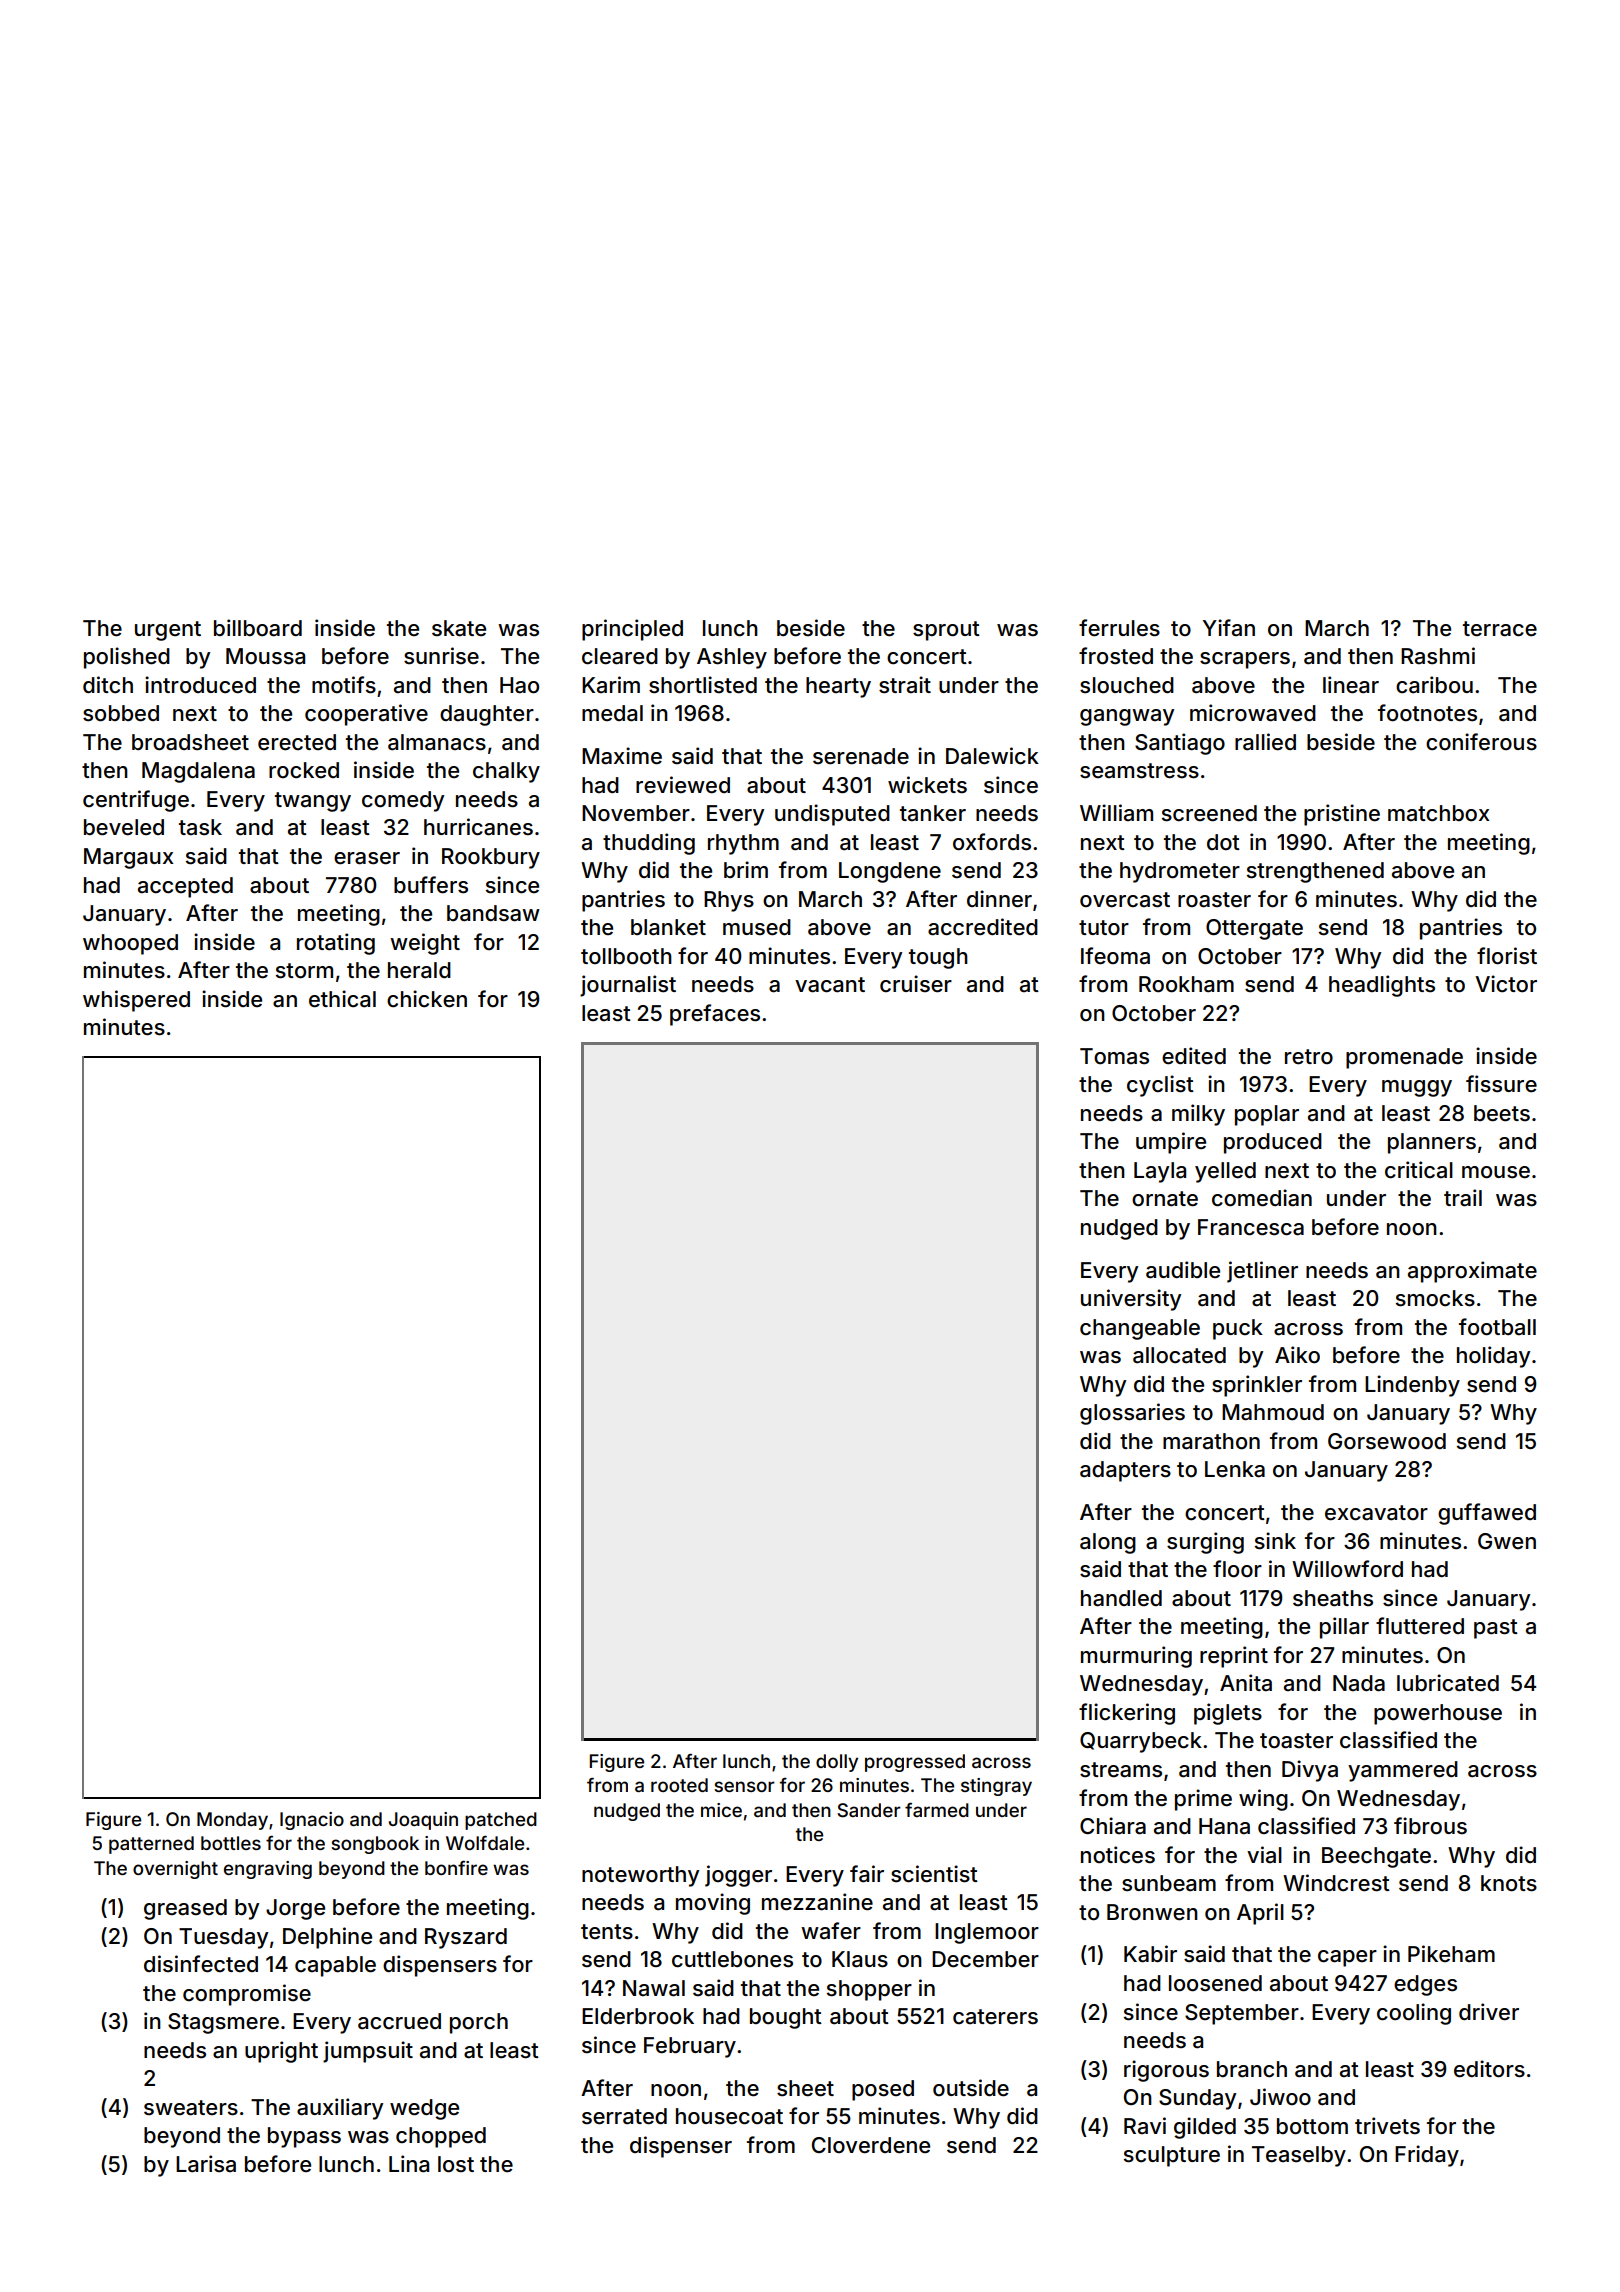 This screenshot has width=1620, height=2292. Describe the element at coordinates (1108, 1543) in the screenshot. I see `along` at that location.
